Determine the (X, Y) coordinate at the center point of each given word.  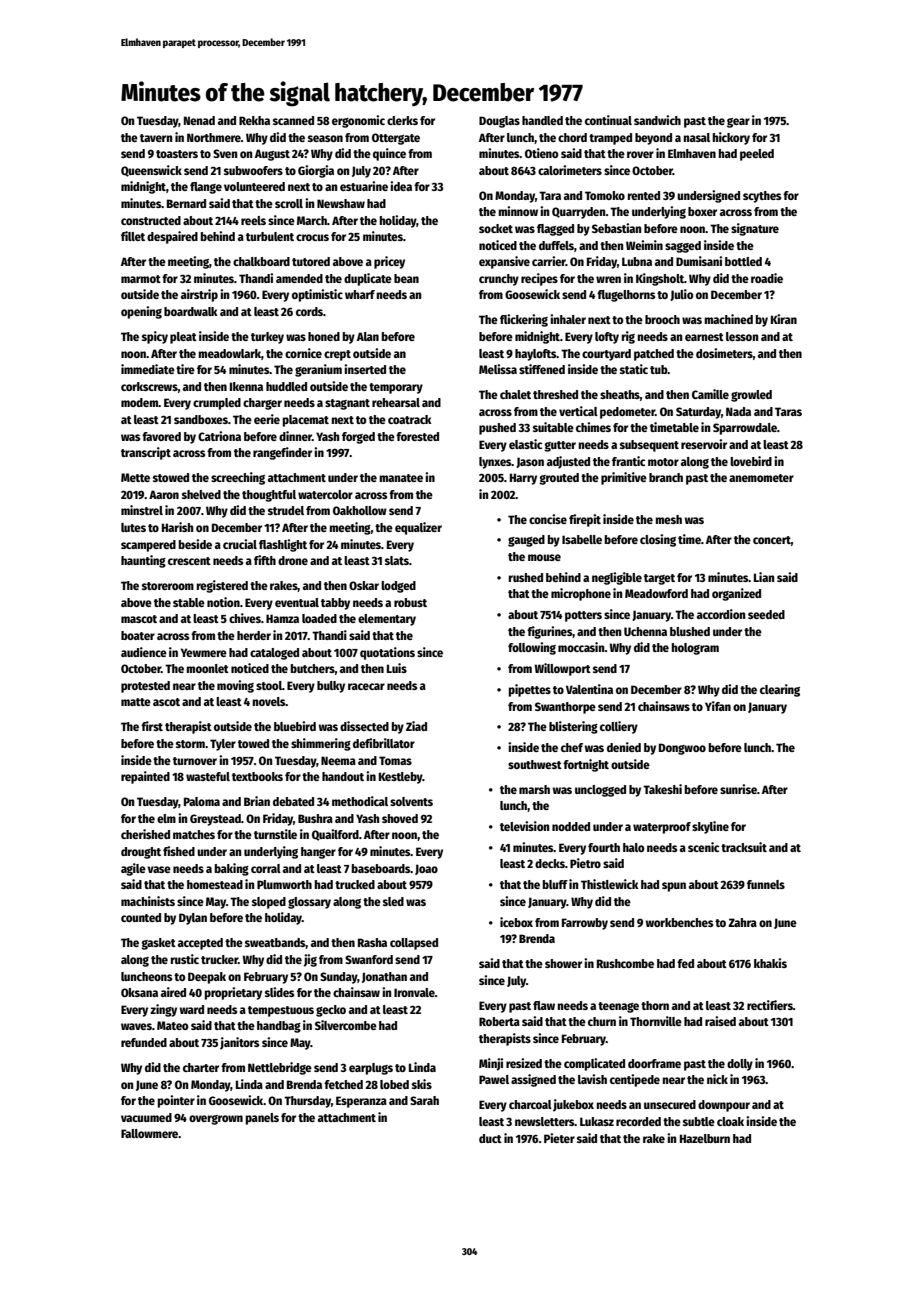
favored (161, 436)
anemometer (761, 478)
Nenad (199, 120)
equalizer (418, 528)
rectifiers (770, 1005)
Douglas (499, 122)
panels (262, 1119)
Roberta (499, 1021)
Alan (368, 336)
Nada (738, 411)
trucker (219, 959)
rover (640, 154)
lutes (133, 527)
